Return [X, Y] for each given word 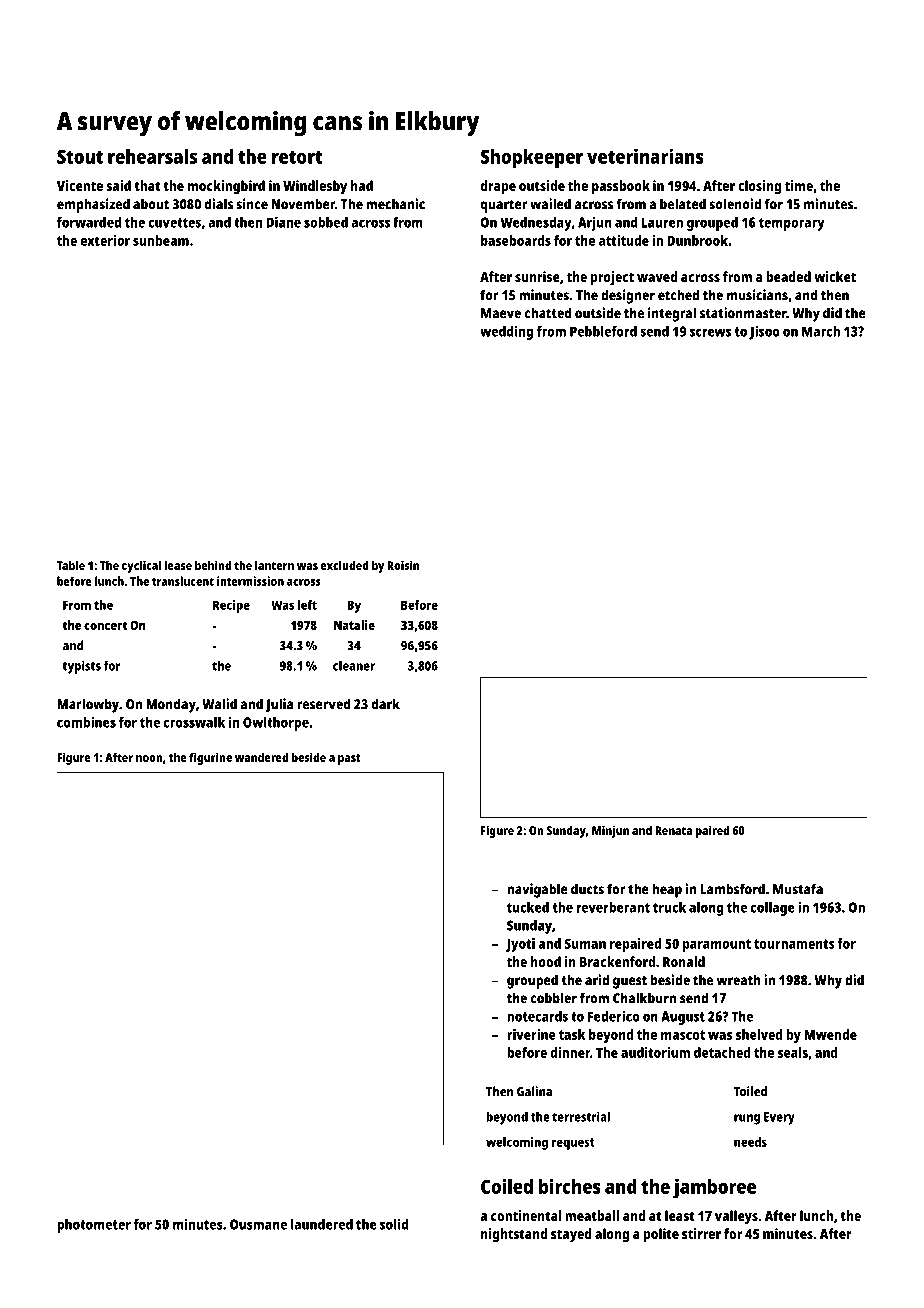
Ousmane [258, 1224]
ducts [587, 889]
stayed [571, 1235]
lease [178, 565]
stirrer [701, 1233]
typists [81, 667]
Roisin [403, 565]
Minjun [610, 831]
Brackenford [617, 961]
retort [297, 157]
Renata [673, 830]
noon [149, 758]
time [799, 185]
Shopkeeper [532, 159]
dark [386, 704]
